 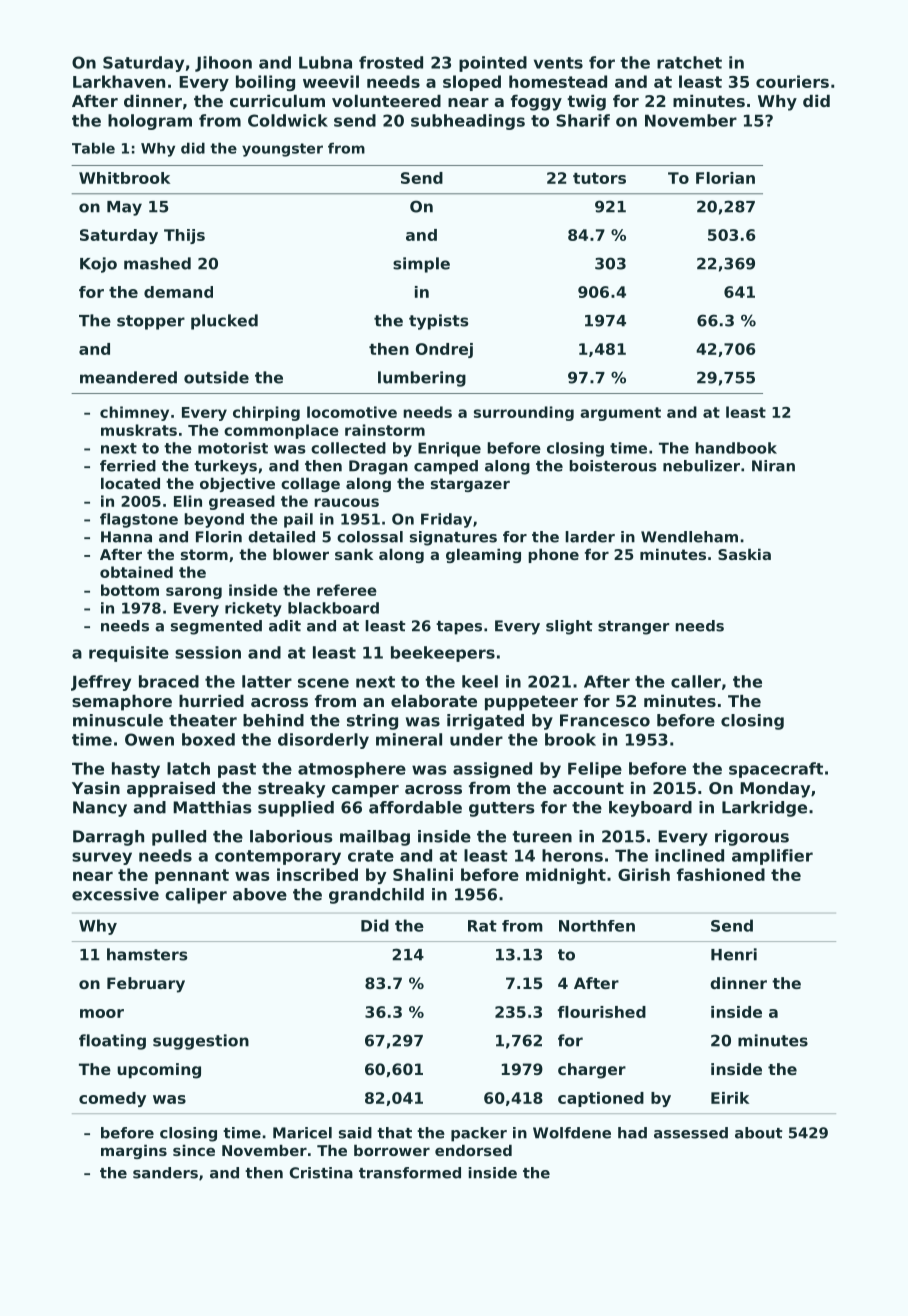 What do you see at coordinates (165, 1173) in the image?
I see `sanders` at bounding box center [165, 1173].
